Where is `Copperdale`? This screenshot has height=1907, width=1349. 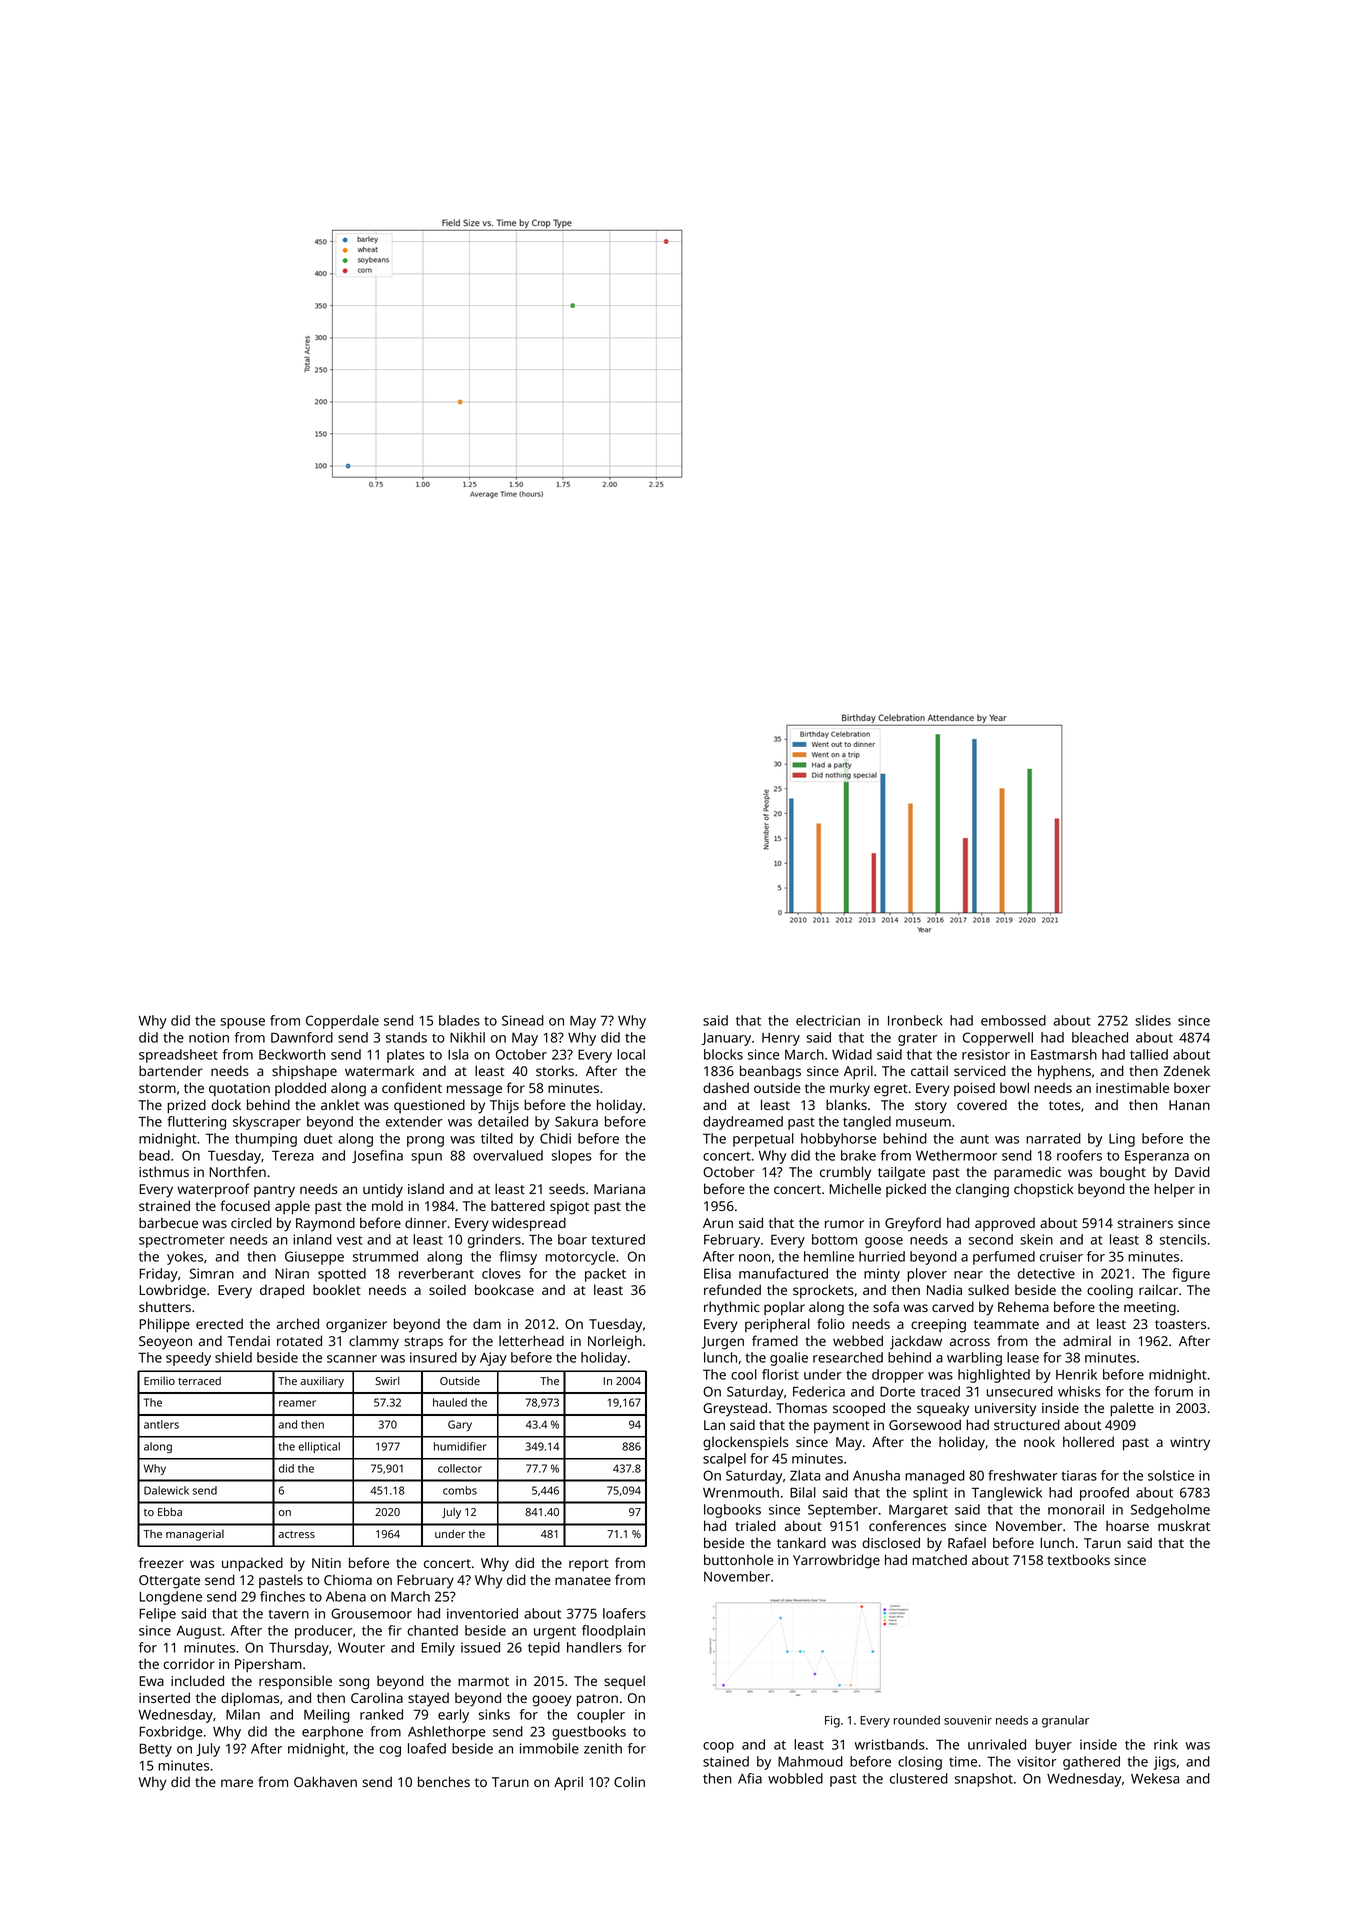
Copperdale is located at coordinates (342, 1022).
